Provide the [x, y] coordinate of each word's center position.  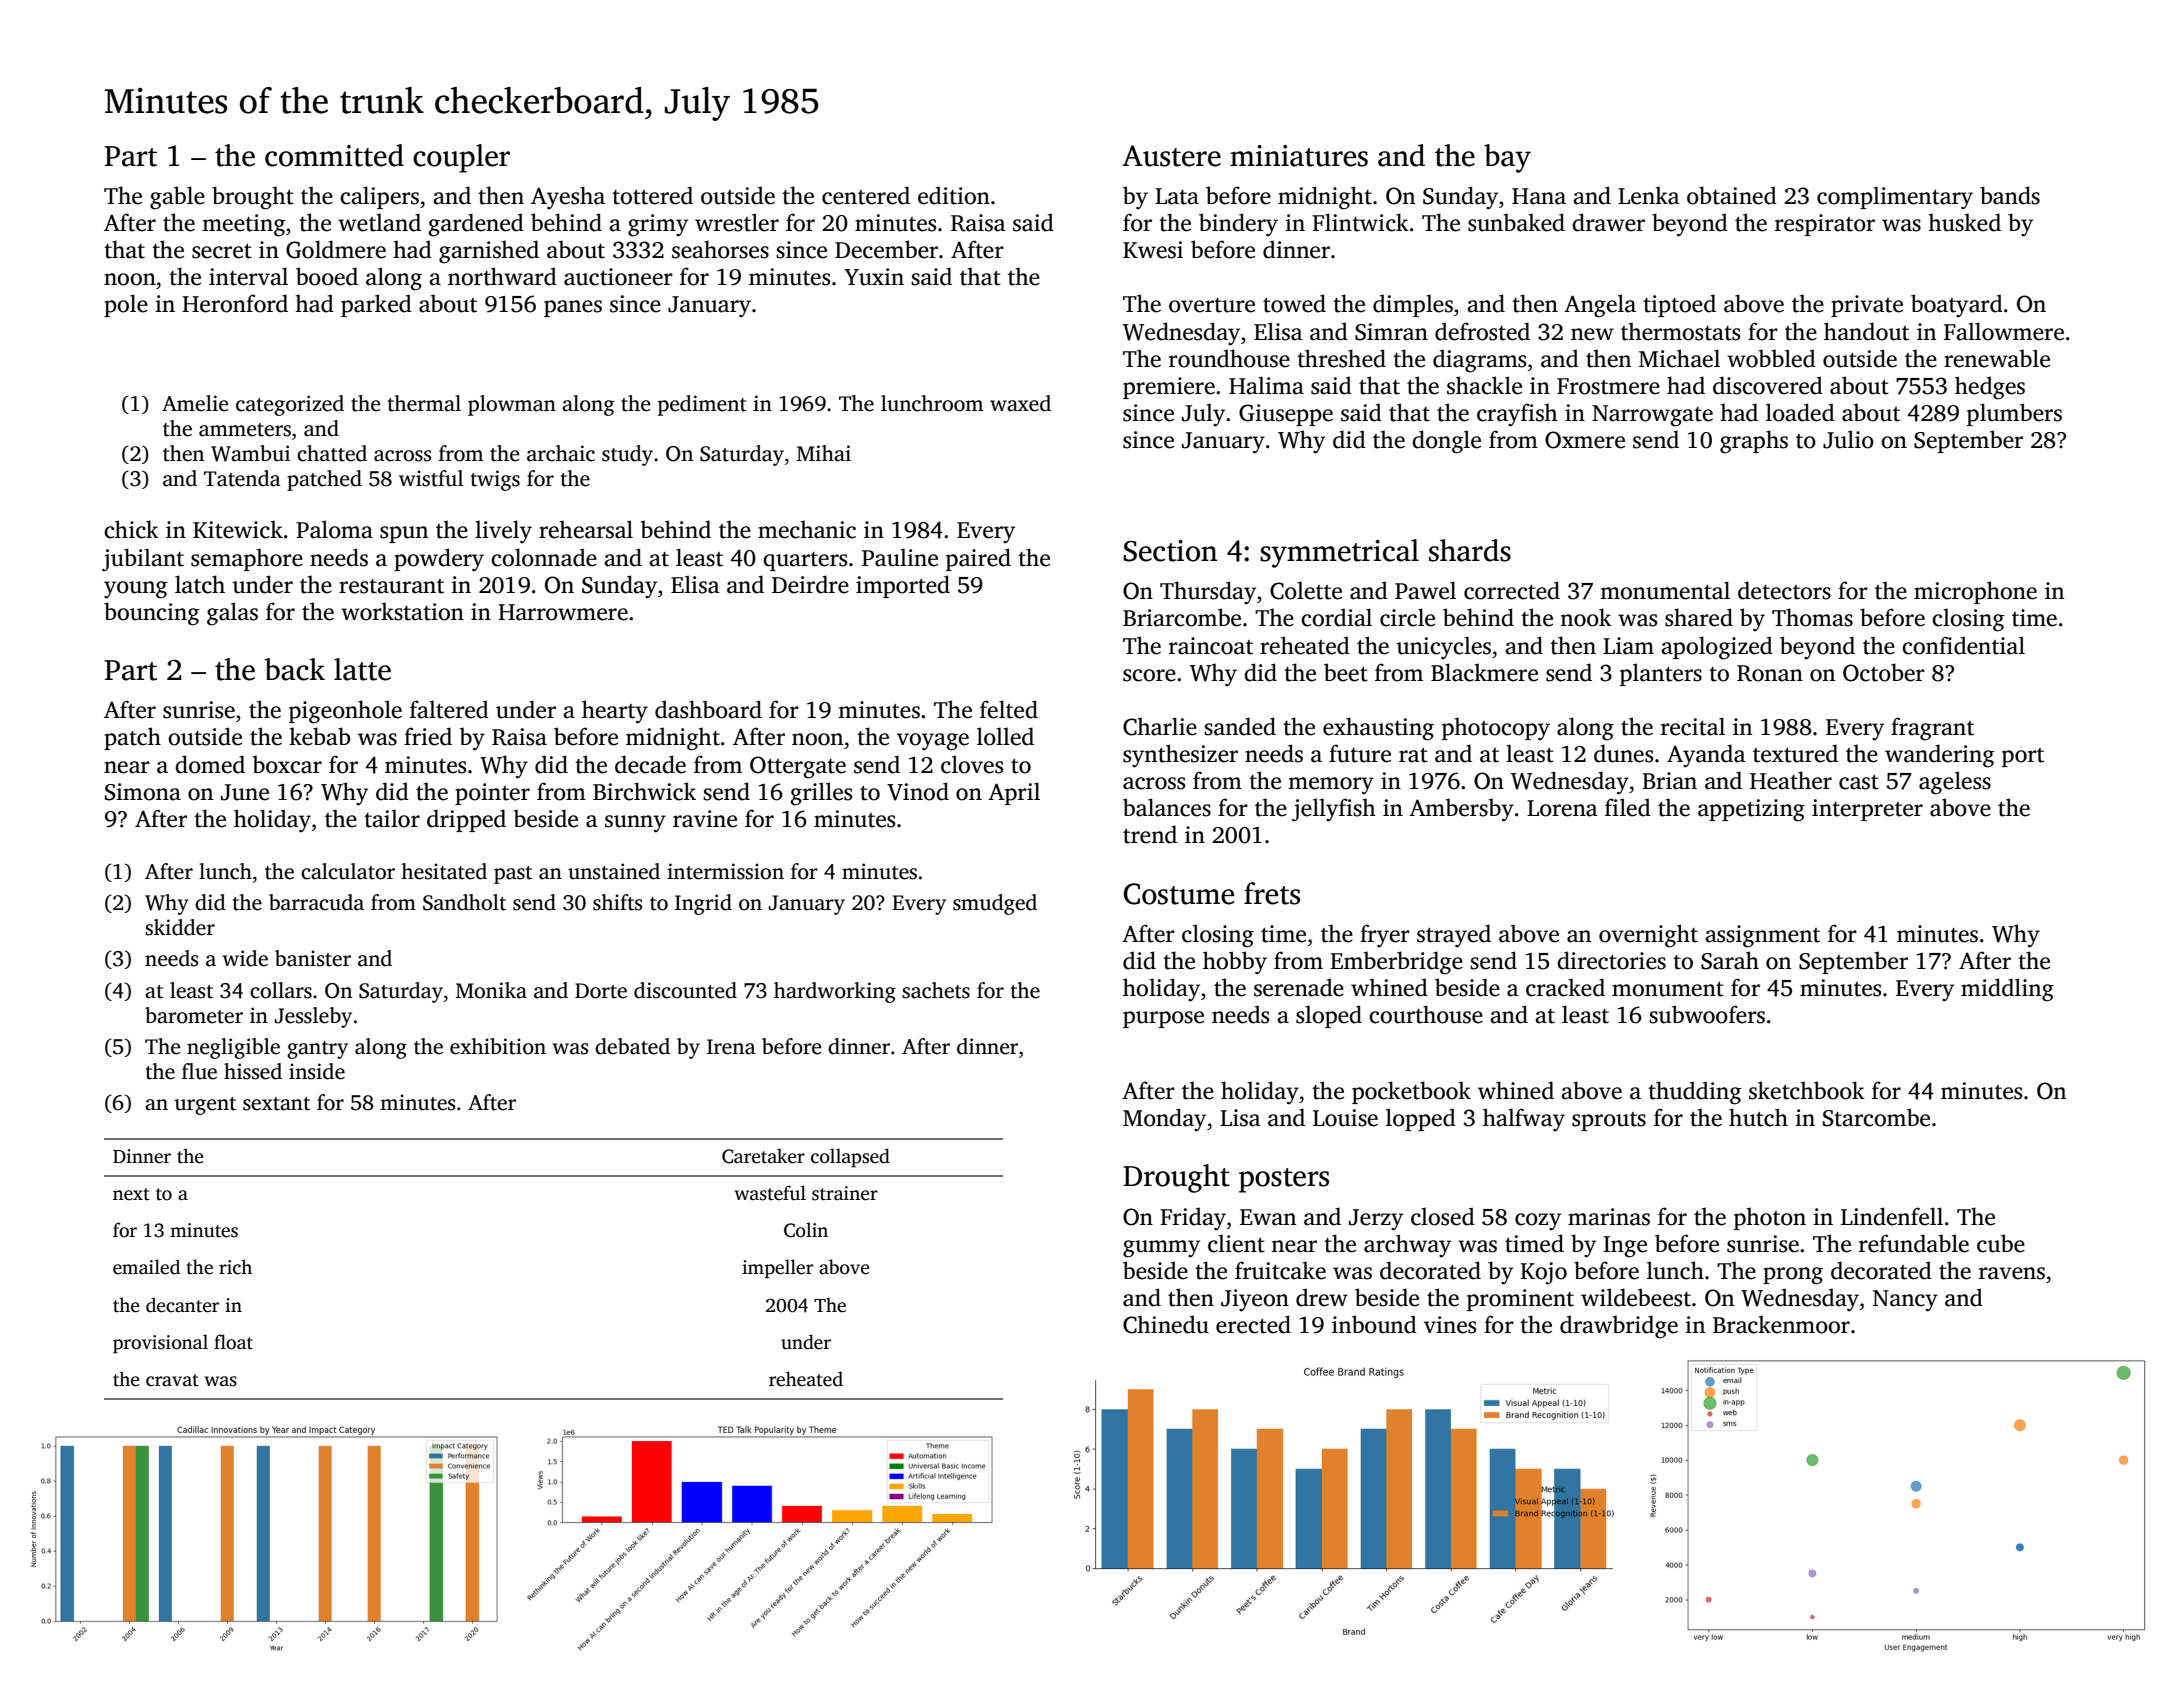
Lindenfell [1892, 1216]
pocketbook [1411, 1092]
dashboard [708, 709]
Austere [1171, 156]
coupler [461, 158]
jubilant [143, 560]
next [131, 1194]
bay [1507, 158]
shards [1470, 550]
